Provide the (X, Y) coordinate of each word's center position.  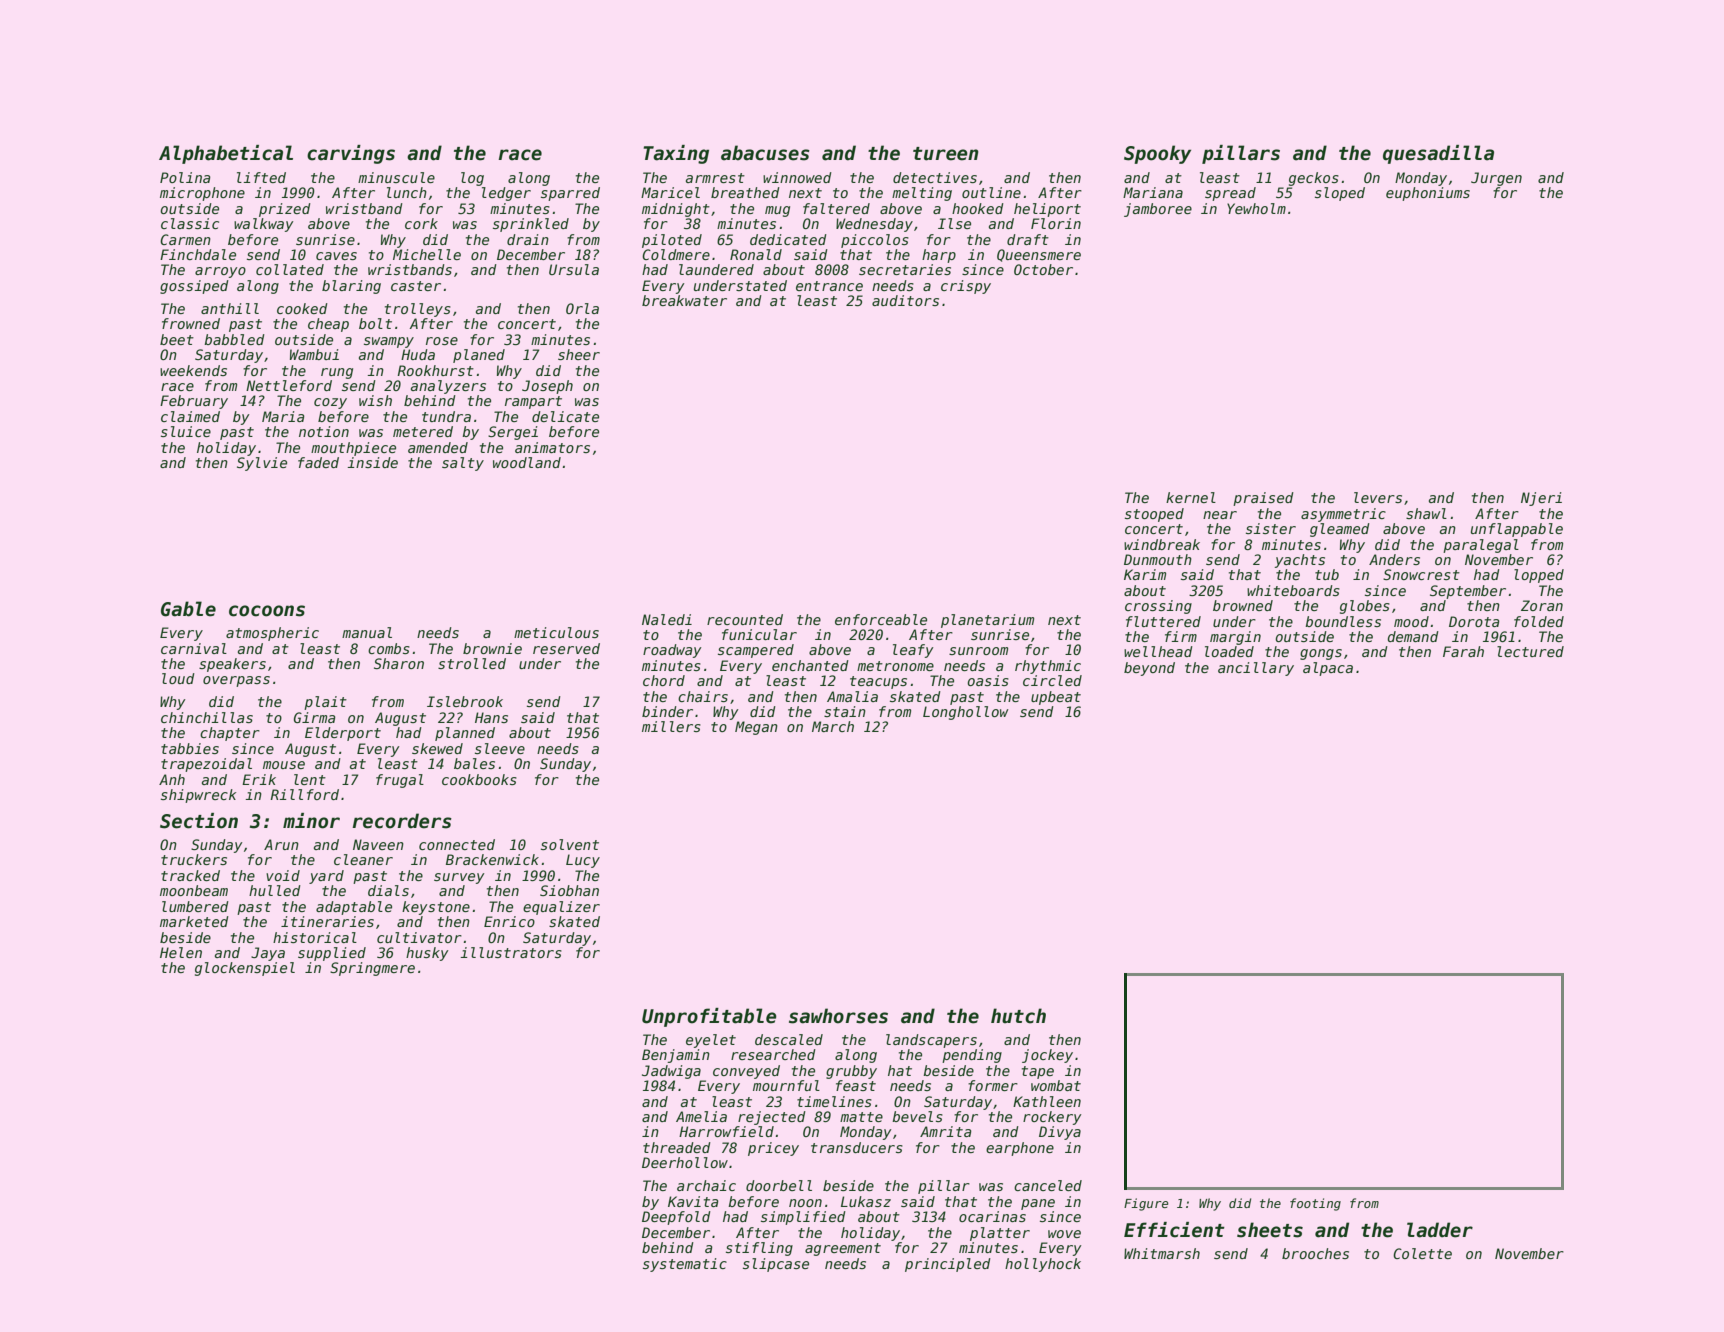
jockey (1047, 1056)
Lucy (583, 861)
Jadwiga (671, 1072)
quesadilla (1438, 154)
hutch (1018, 1016)
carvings (351, 154)
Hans (491, 717)
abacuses (765, 153)
